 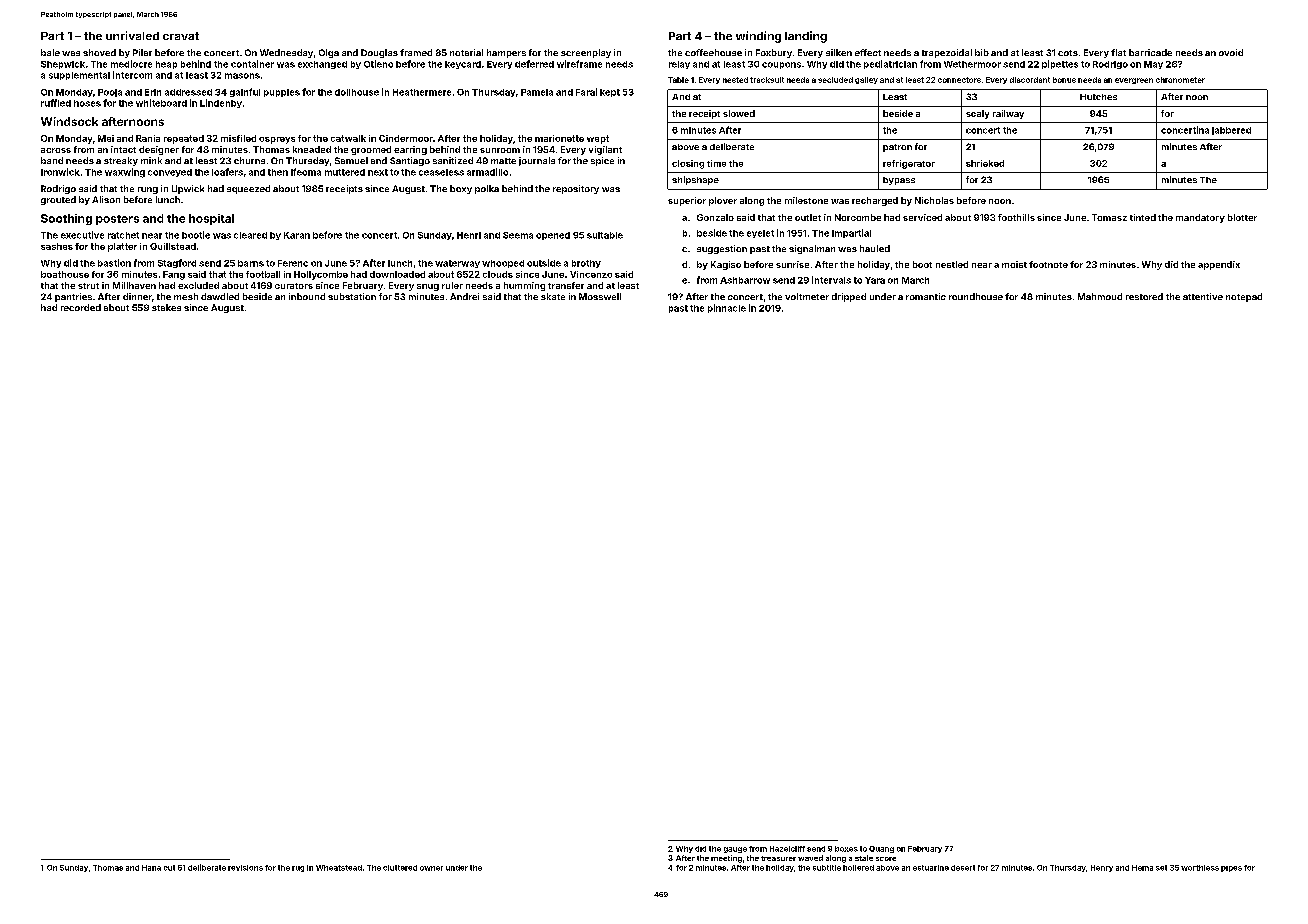 I want to click on winding, so click(x=758, y=37).
